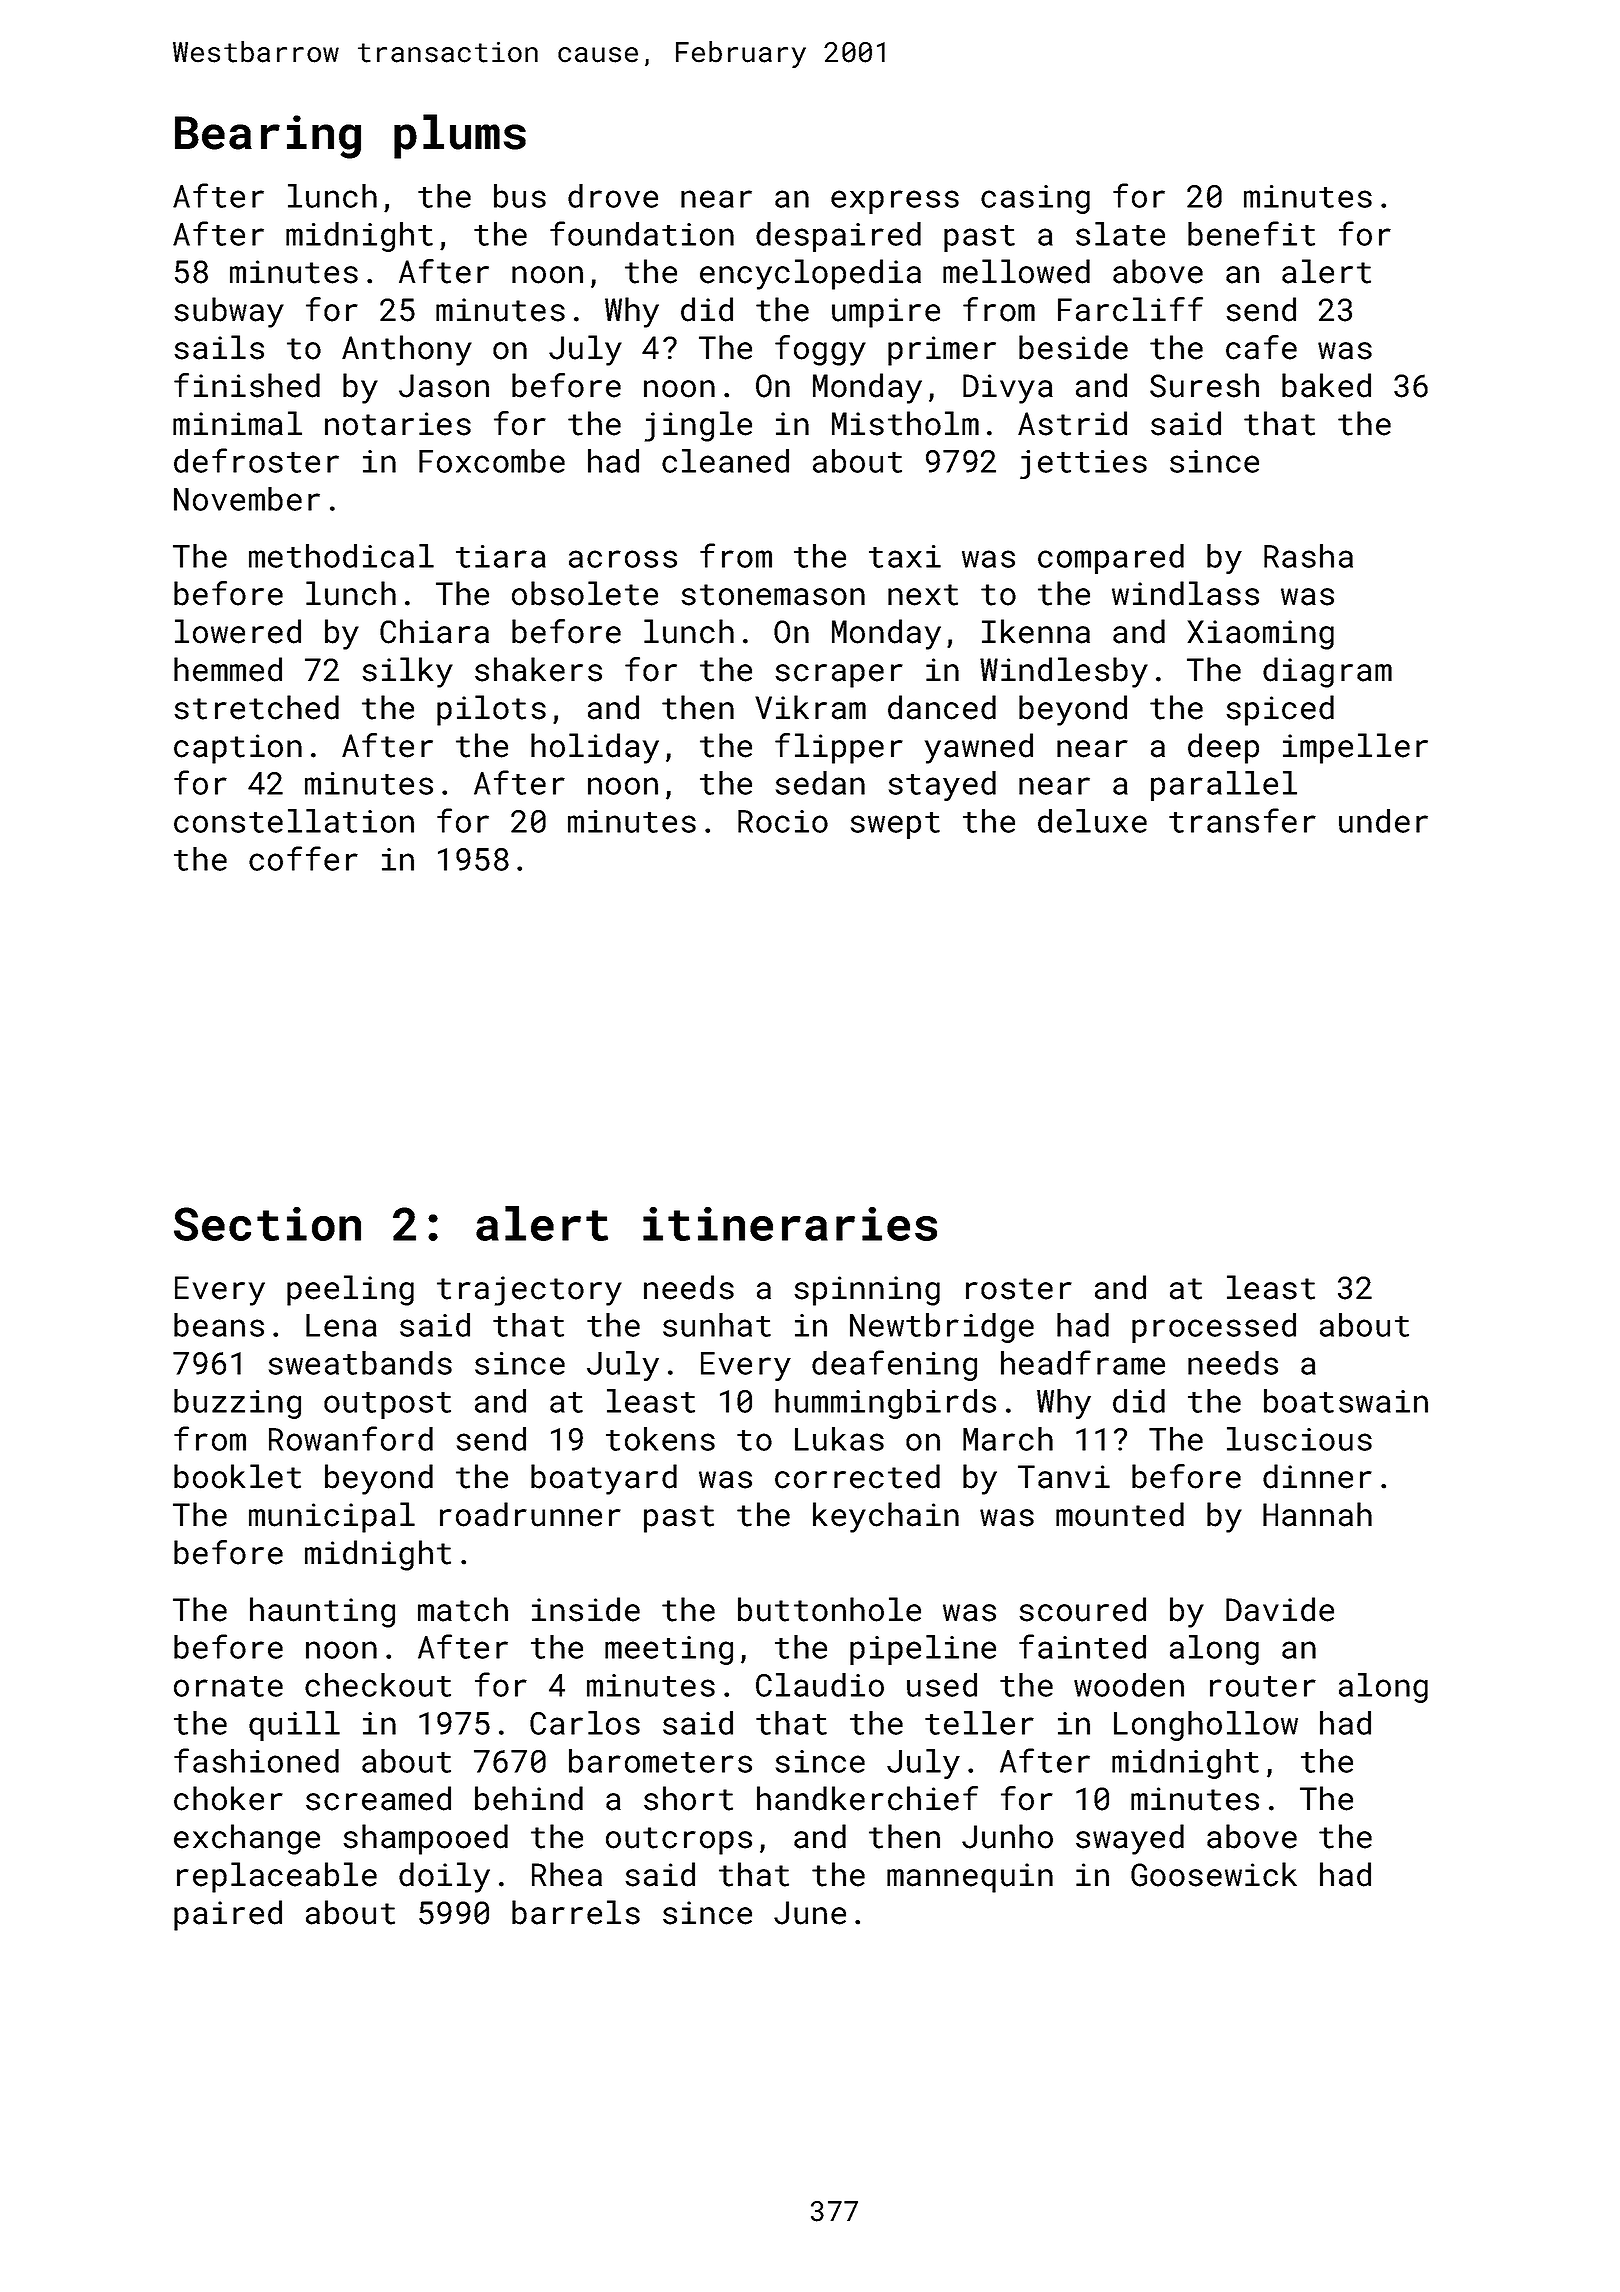 The image size is (1620, 2292). I want to click on Farcliff, so click(1130, 309).
